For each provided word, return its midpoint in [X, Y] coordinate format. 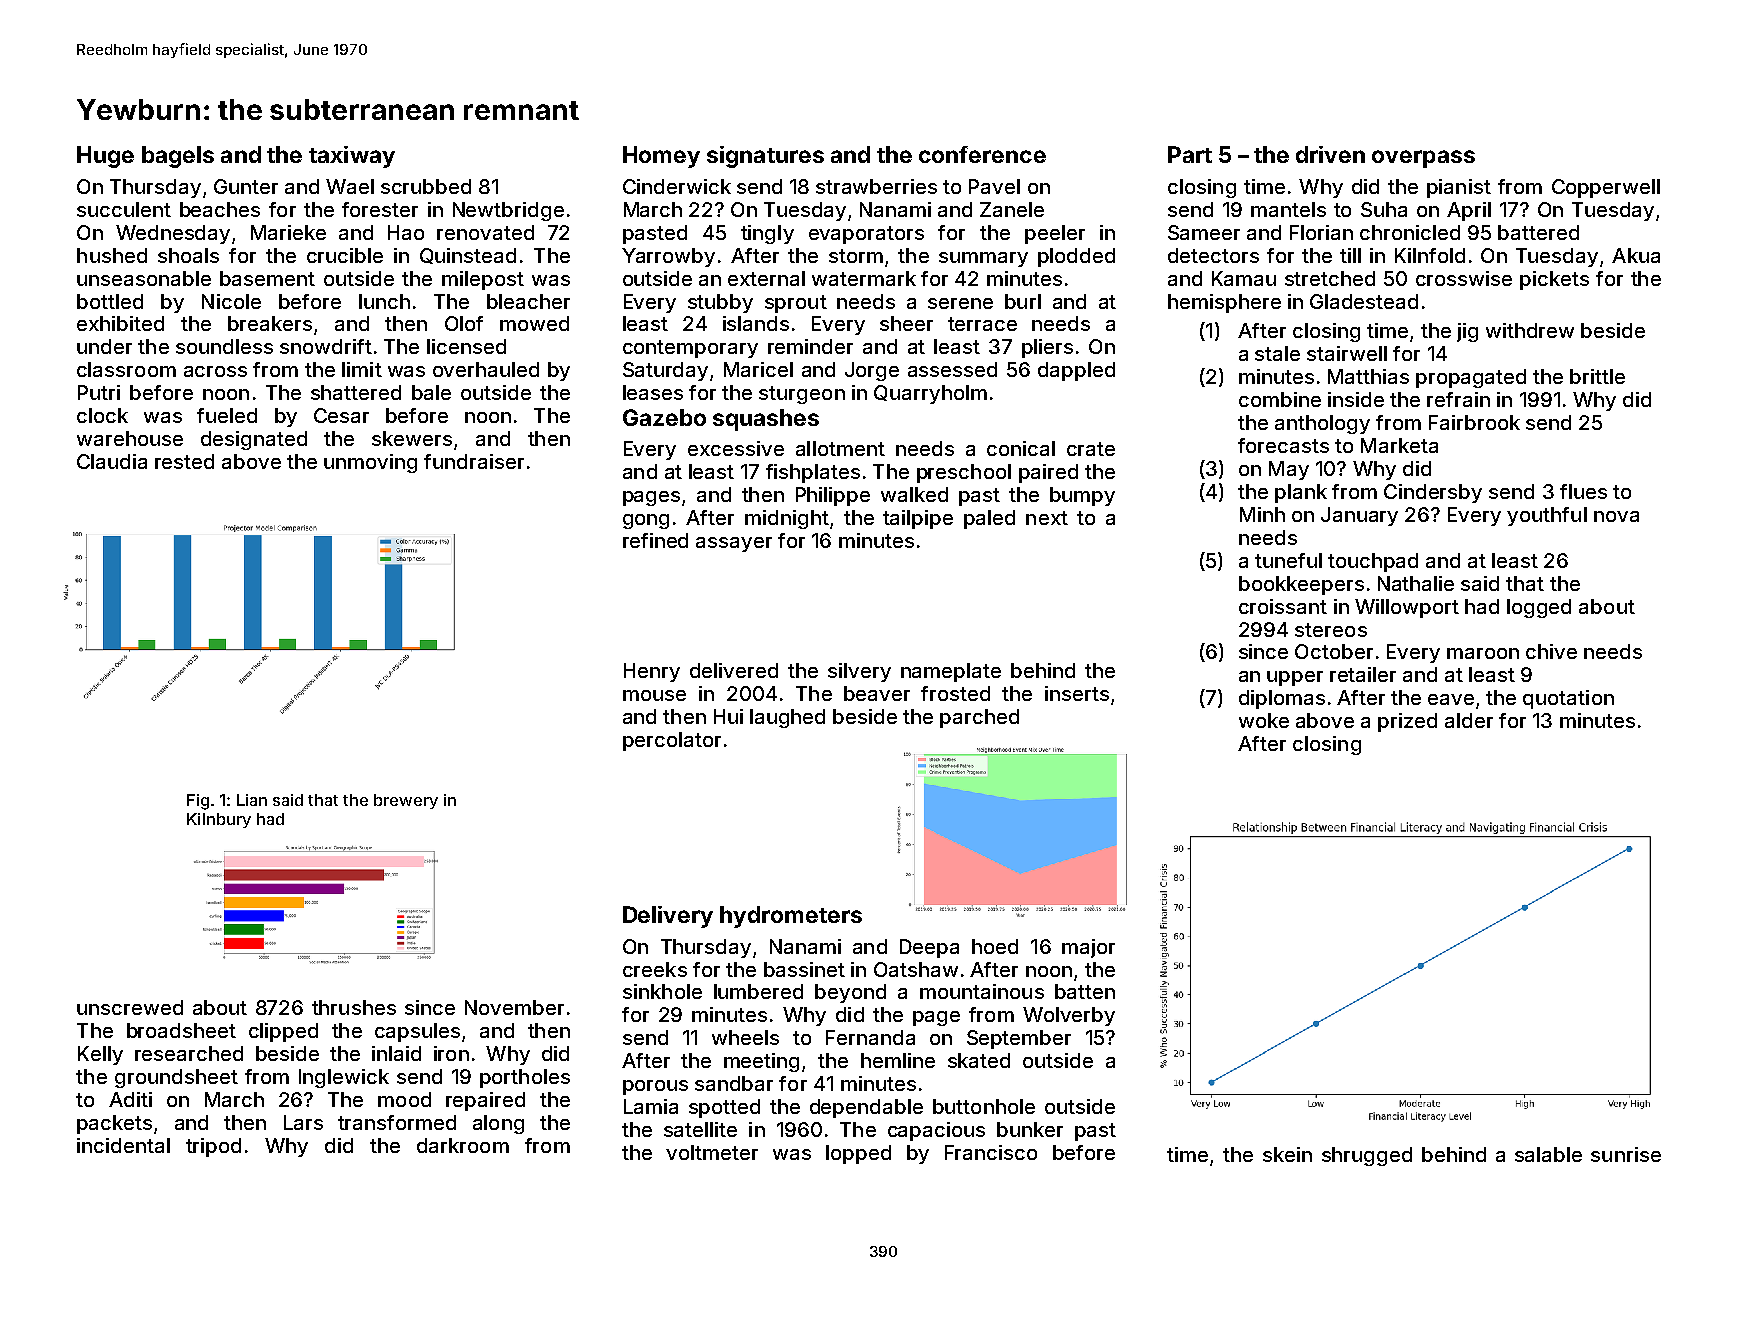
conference [982, 154]
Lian [252, 800]
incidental [123, 1145]
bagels [178, 157]
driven [1330, 154]
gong [646, 521]
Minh [1262, 514]
